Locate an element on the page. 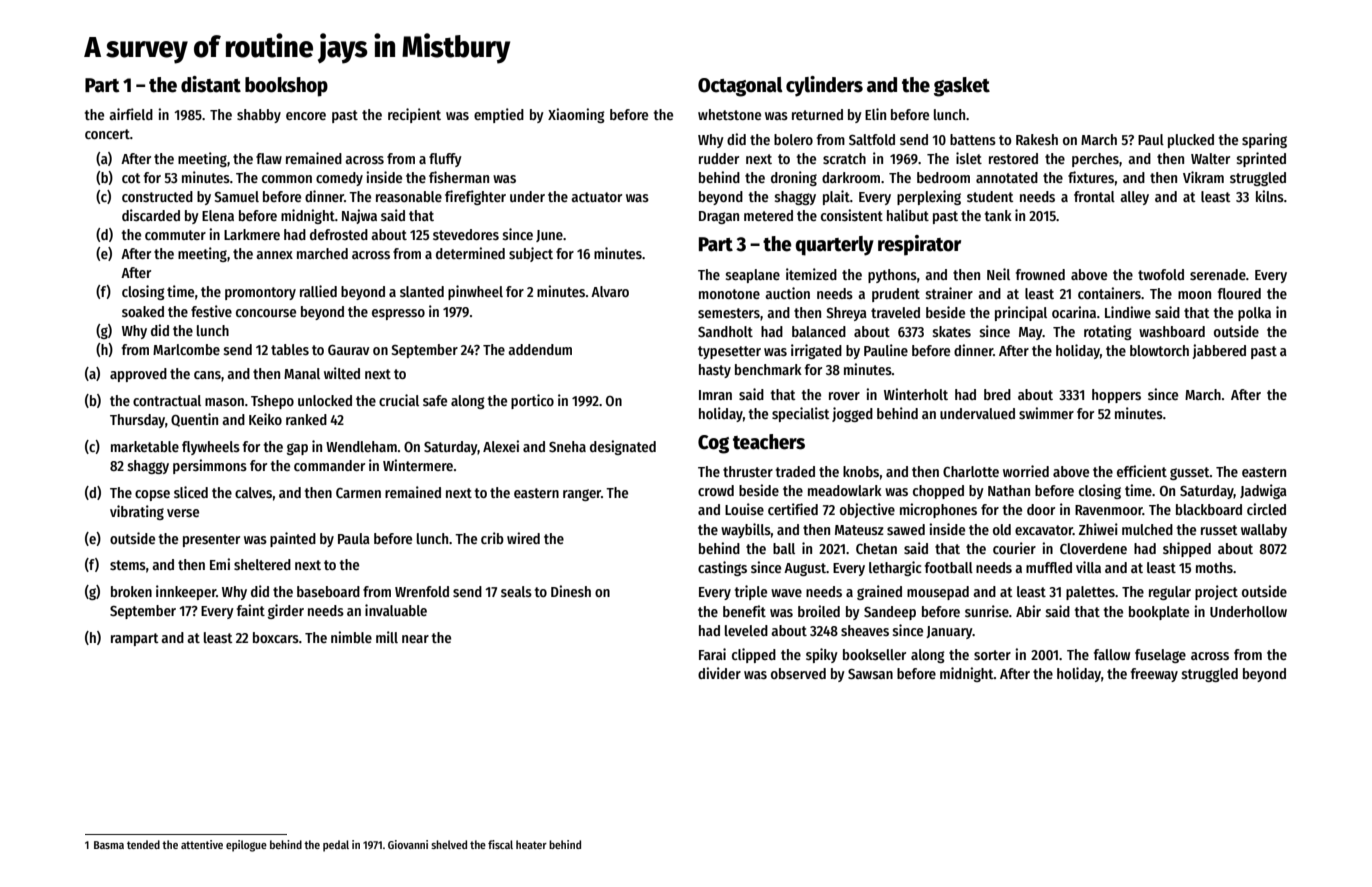  common is located at coordinates (287, 179).
